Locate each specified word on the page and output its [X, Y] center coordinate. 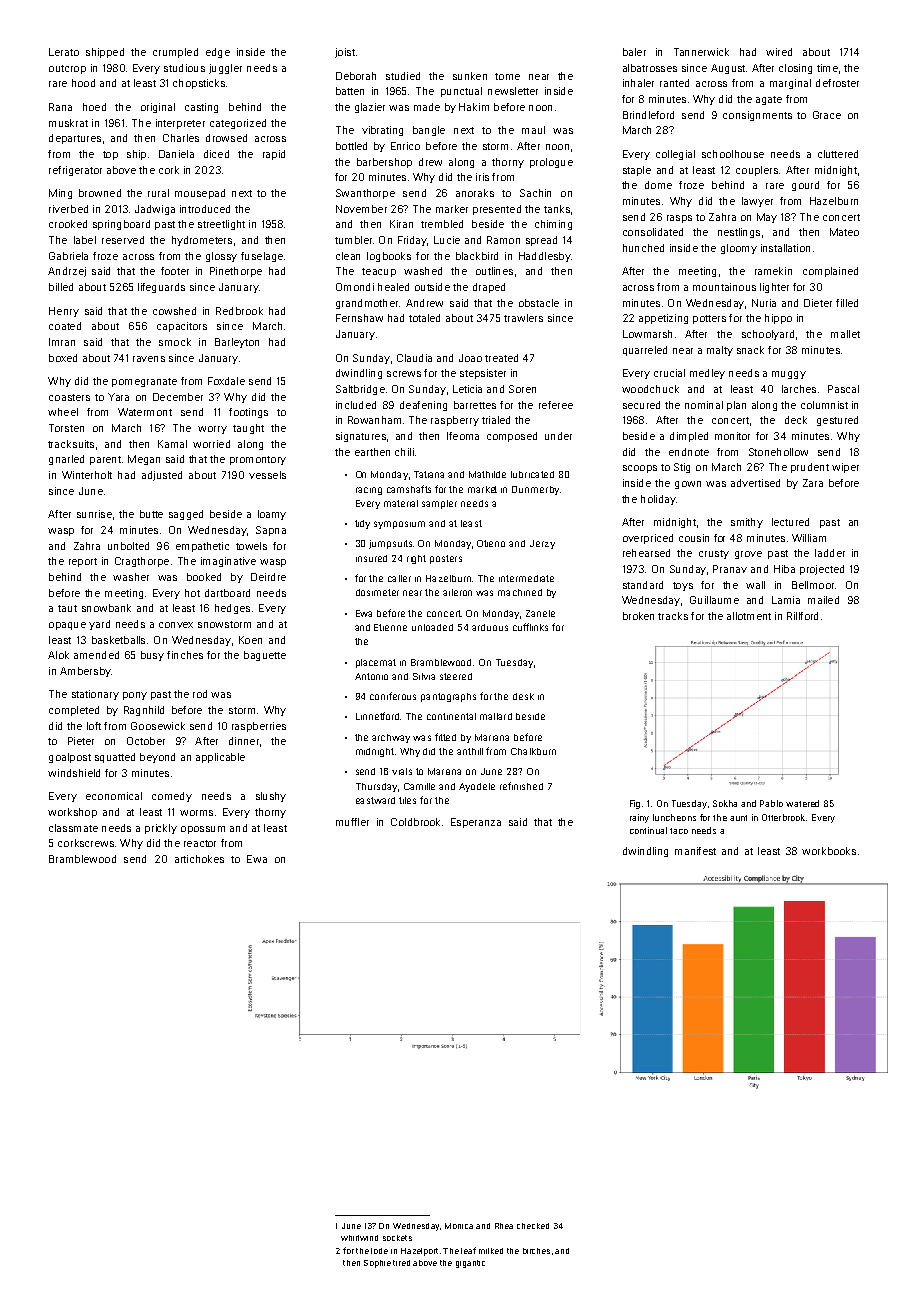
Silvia [424, 676]
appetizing [663, 319]
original [158, 108]
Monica [459, 1226]
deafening [423, 406]
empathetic [202, 547]
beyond [157, 758]
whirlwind [359, 1238]
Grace [827, 115]
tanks [557, 209]
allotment [749, 616]
